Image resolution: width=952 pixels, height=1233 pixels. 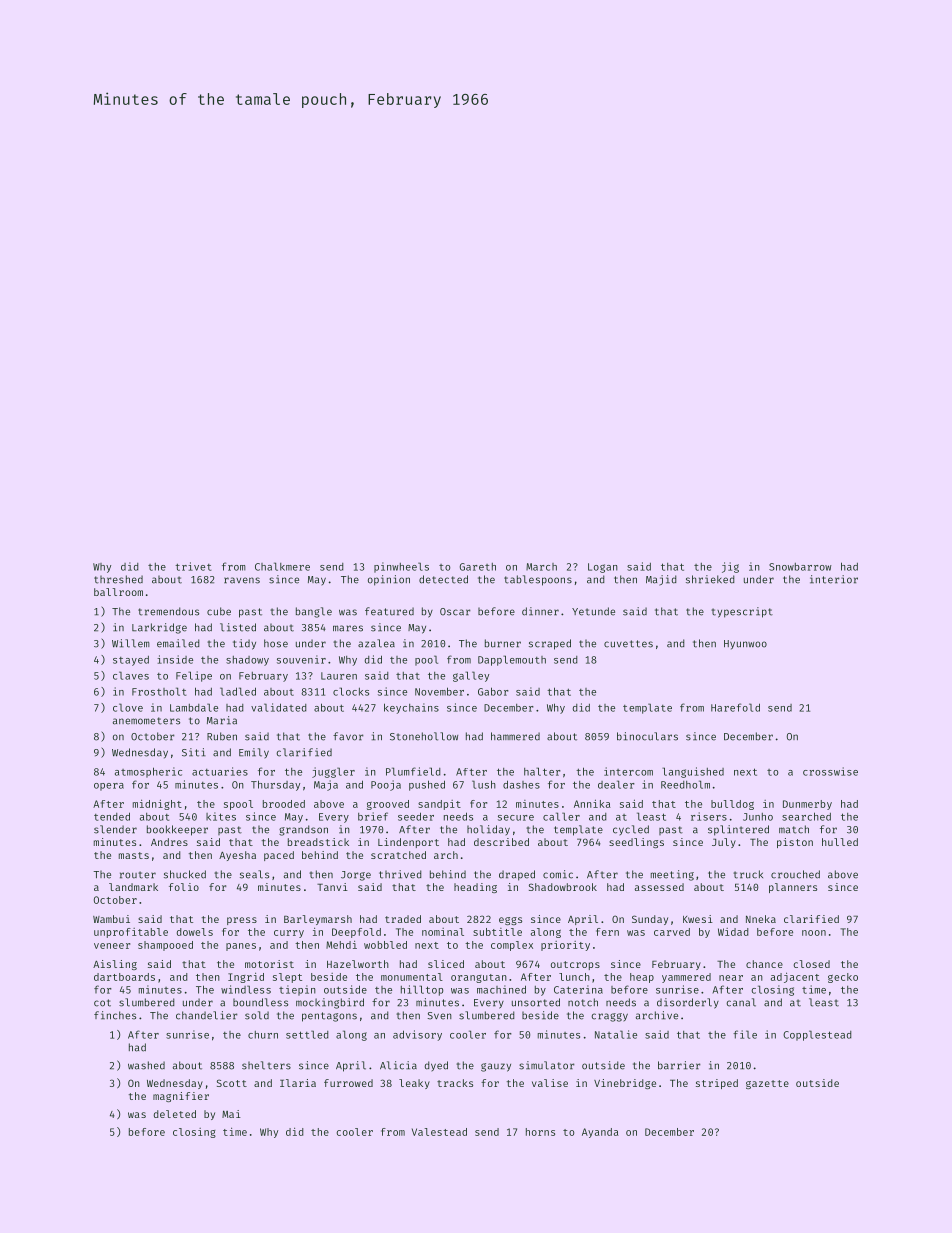 I want to click on seals, so click(x=254, y=874).
